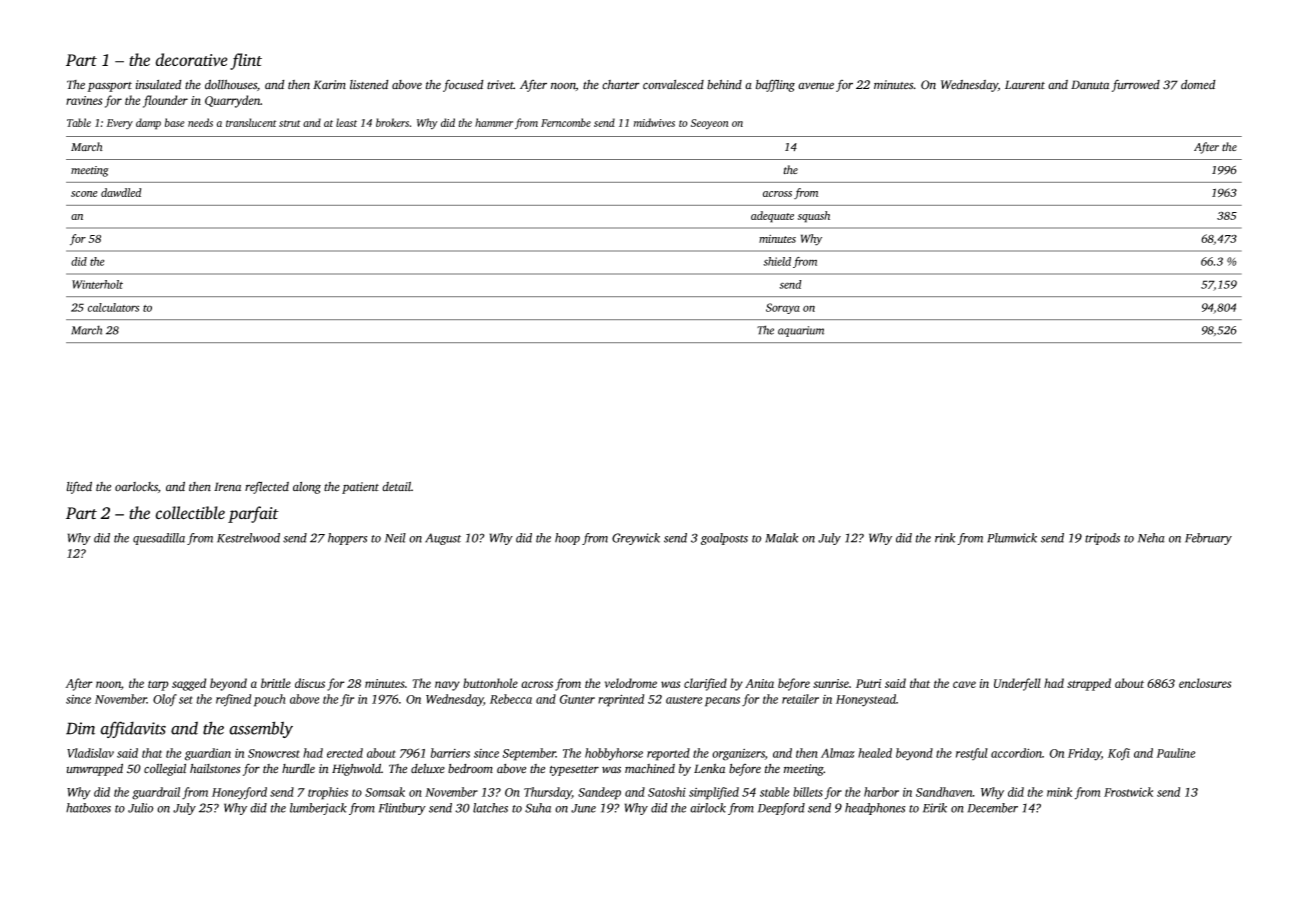  Describe the element at coordinates (631, 683) in the image. I see `velodrome` at that location.
